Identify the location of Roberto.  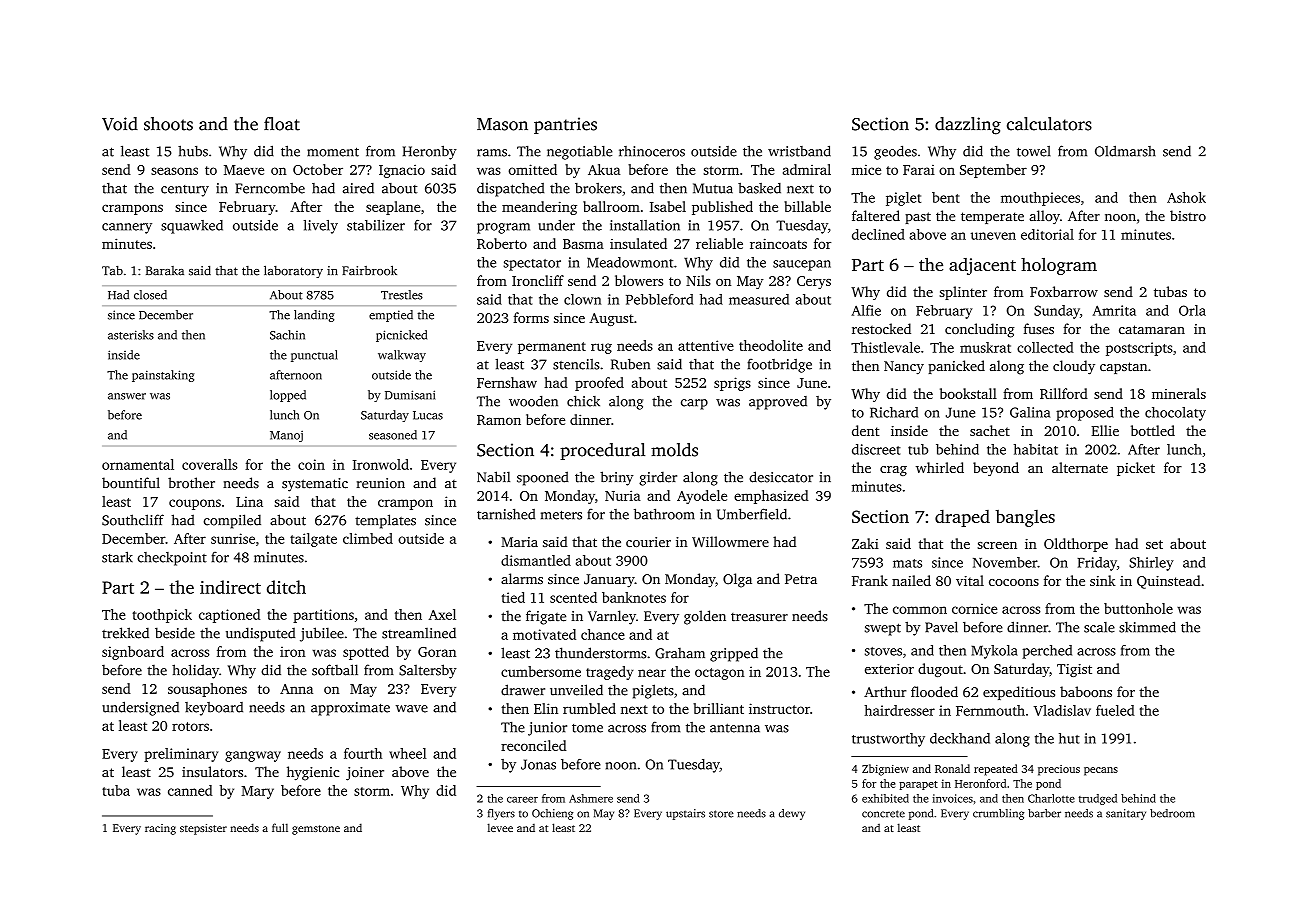
(502, 243).
